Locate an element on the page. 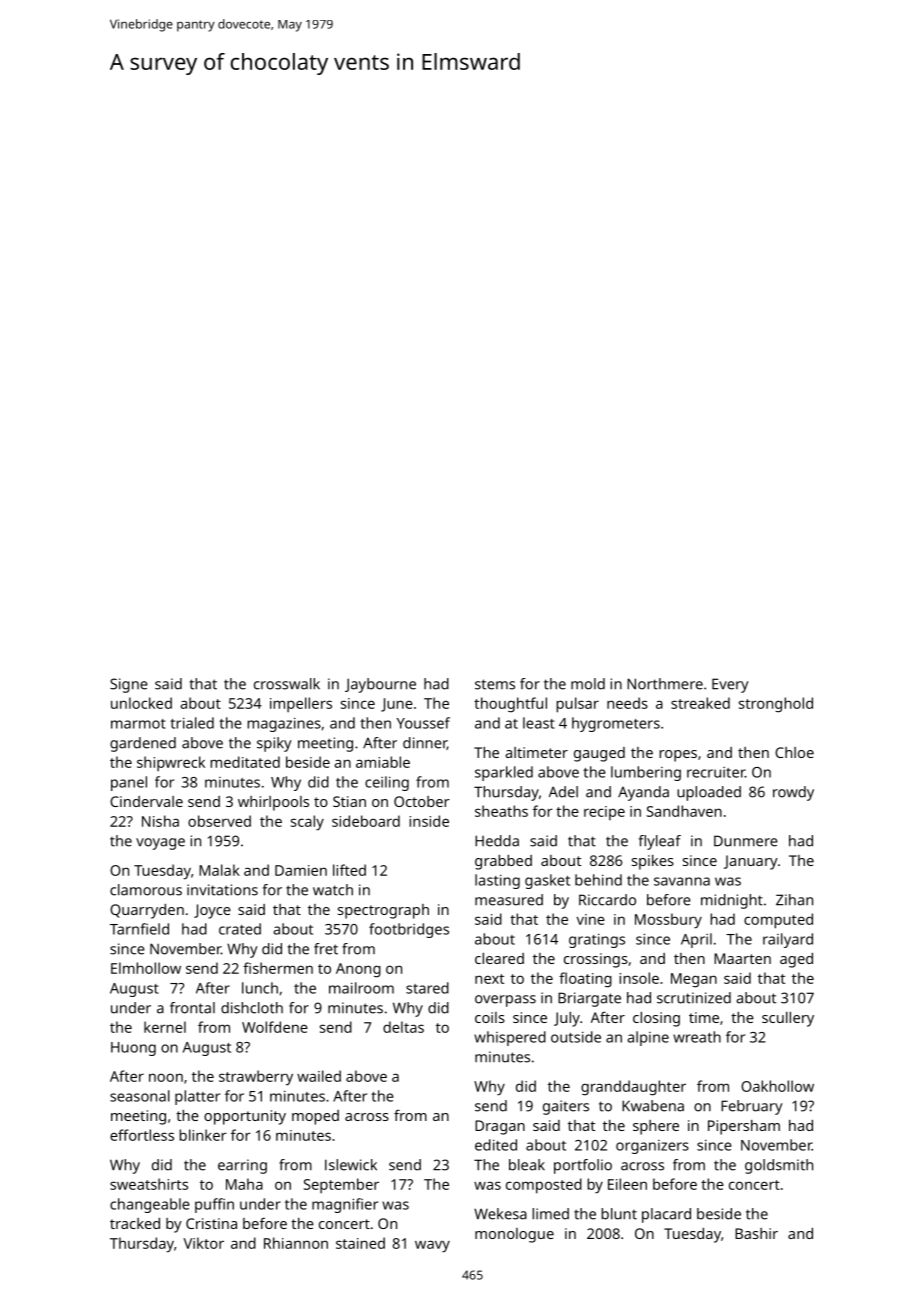 The height and width of the page is (1308, 924). Every is located at coordinates (730, 685).
